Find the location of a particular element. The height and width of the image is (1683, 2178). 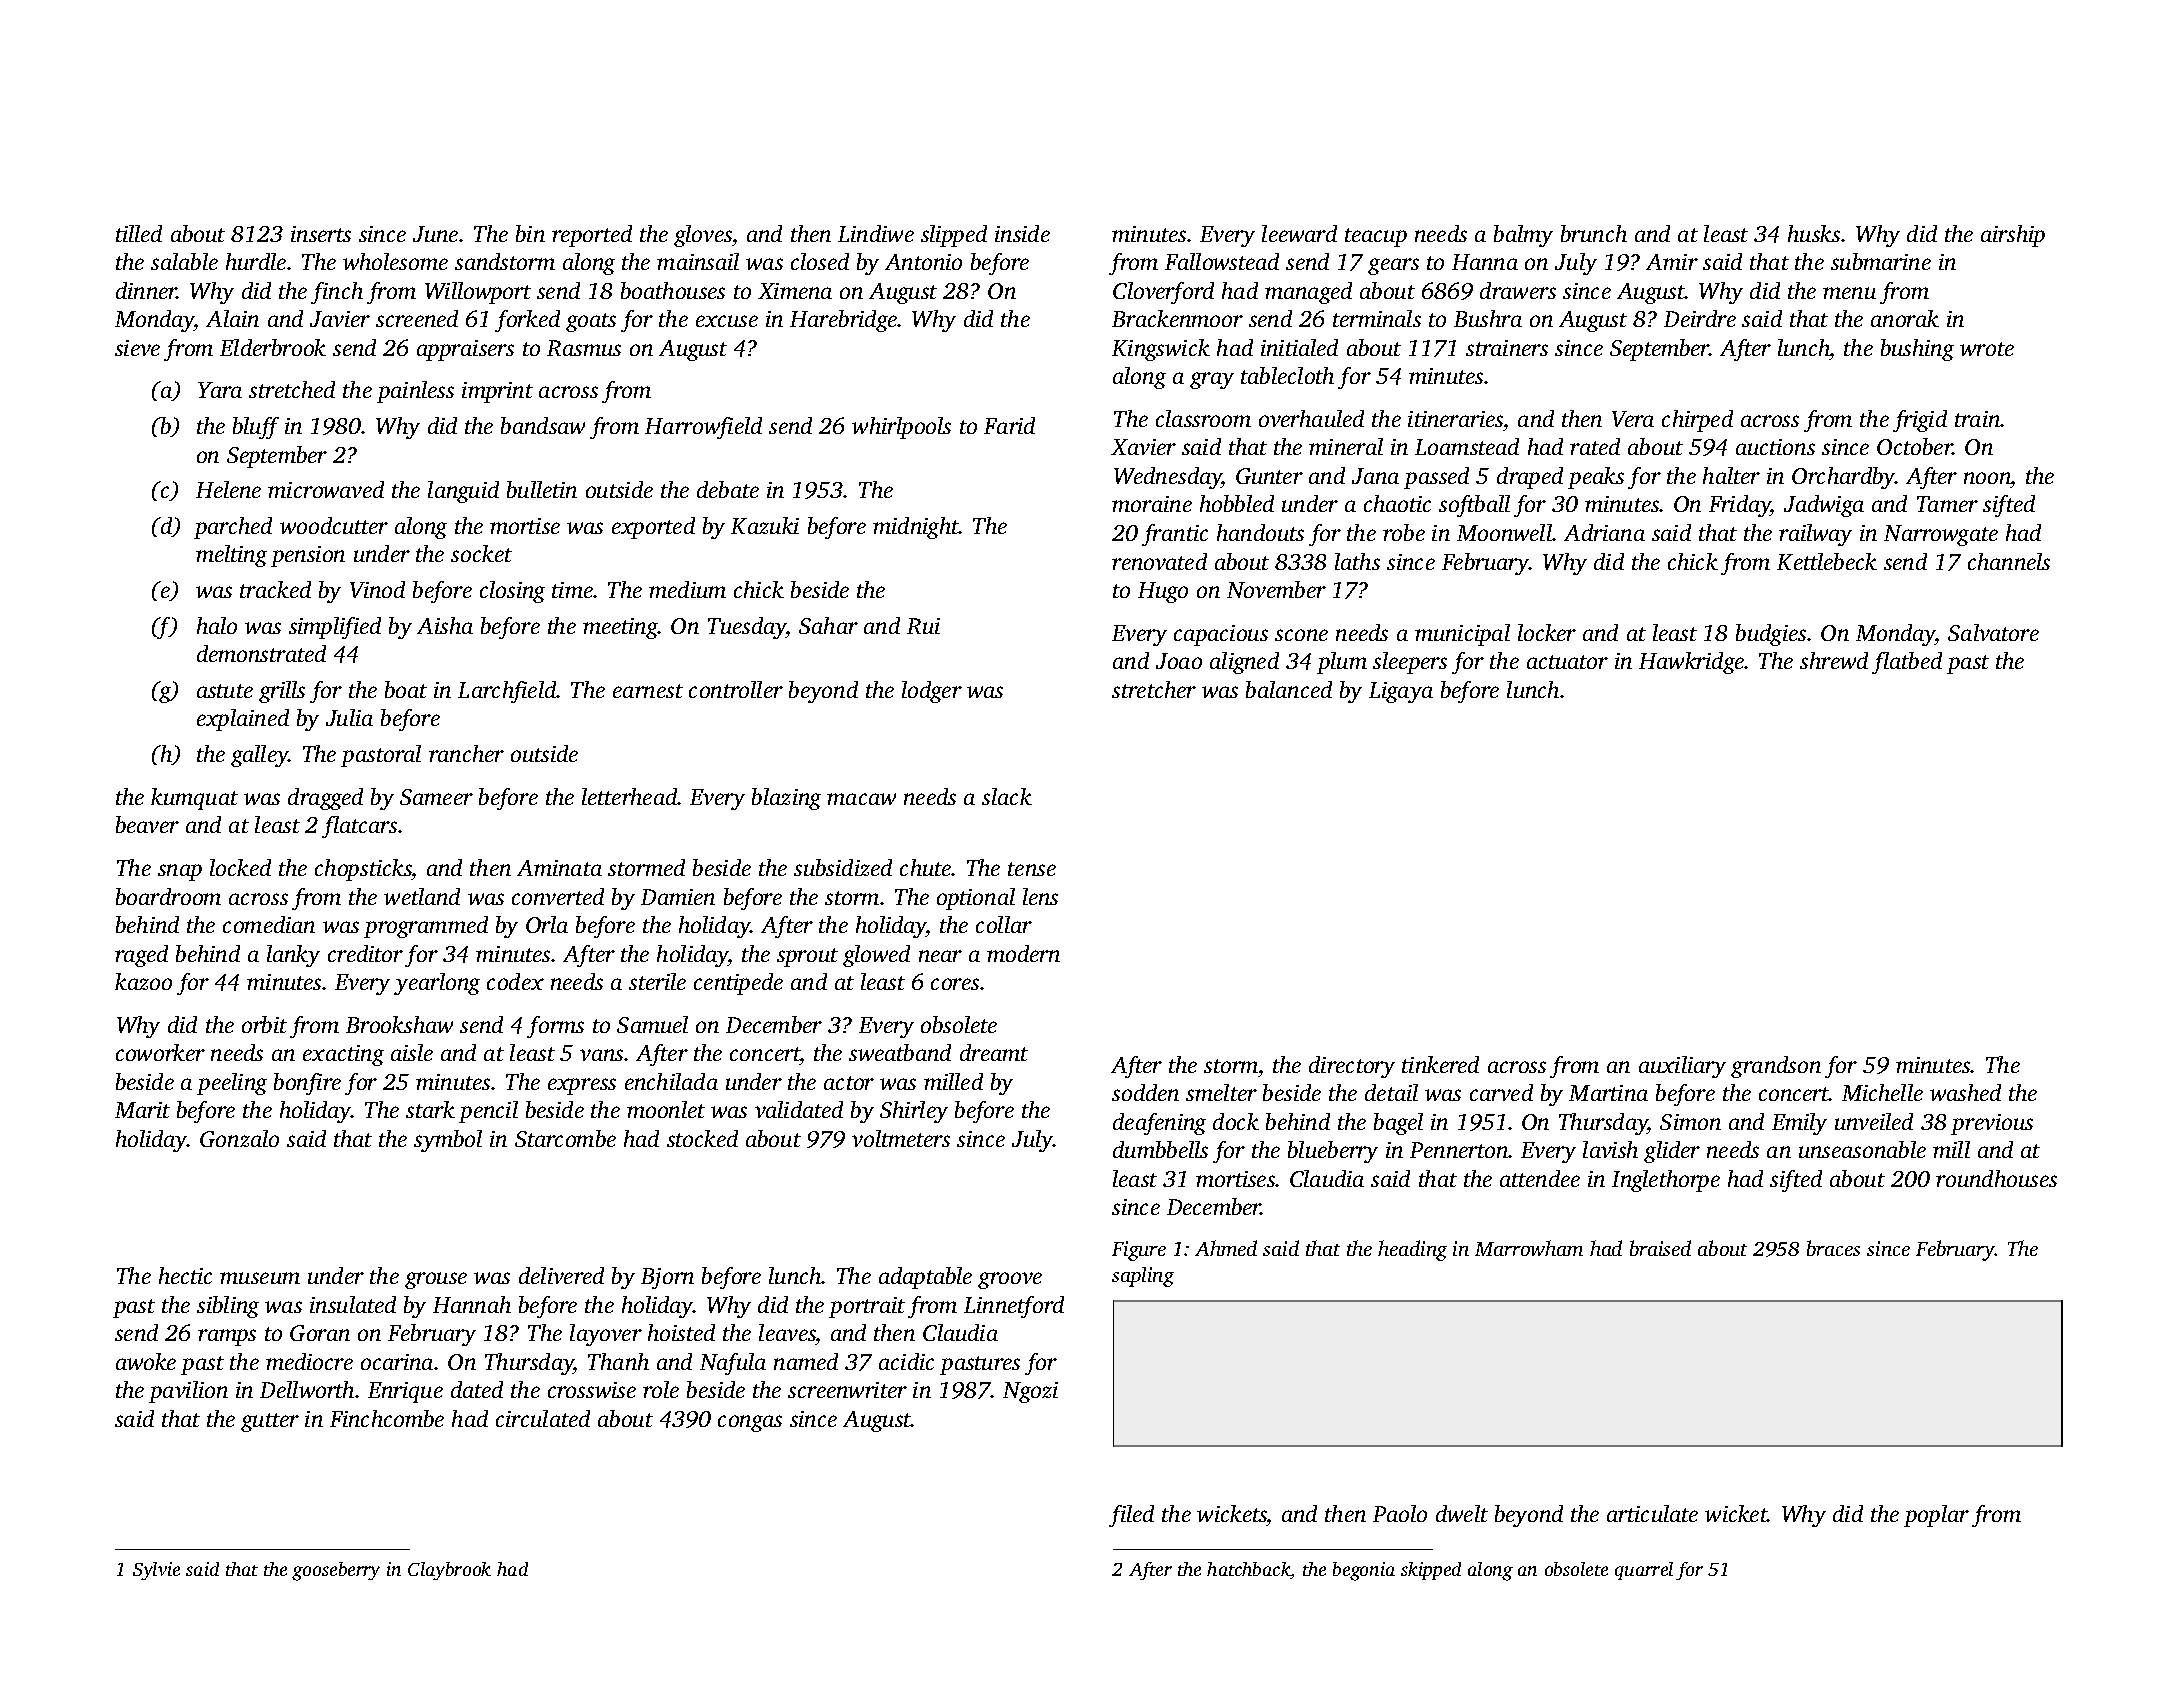

portrait is located at coordinates (867, 1307).
